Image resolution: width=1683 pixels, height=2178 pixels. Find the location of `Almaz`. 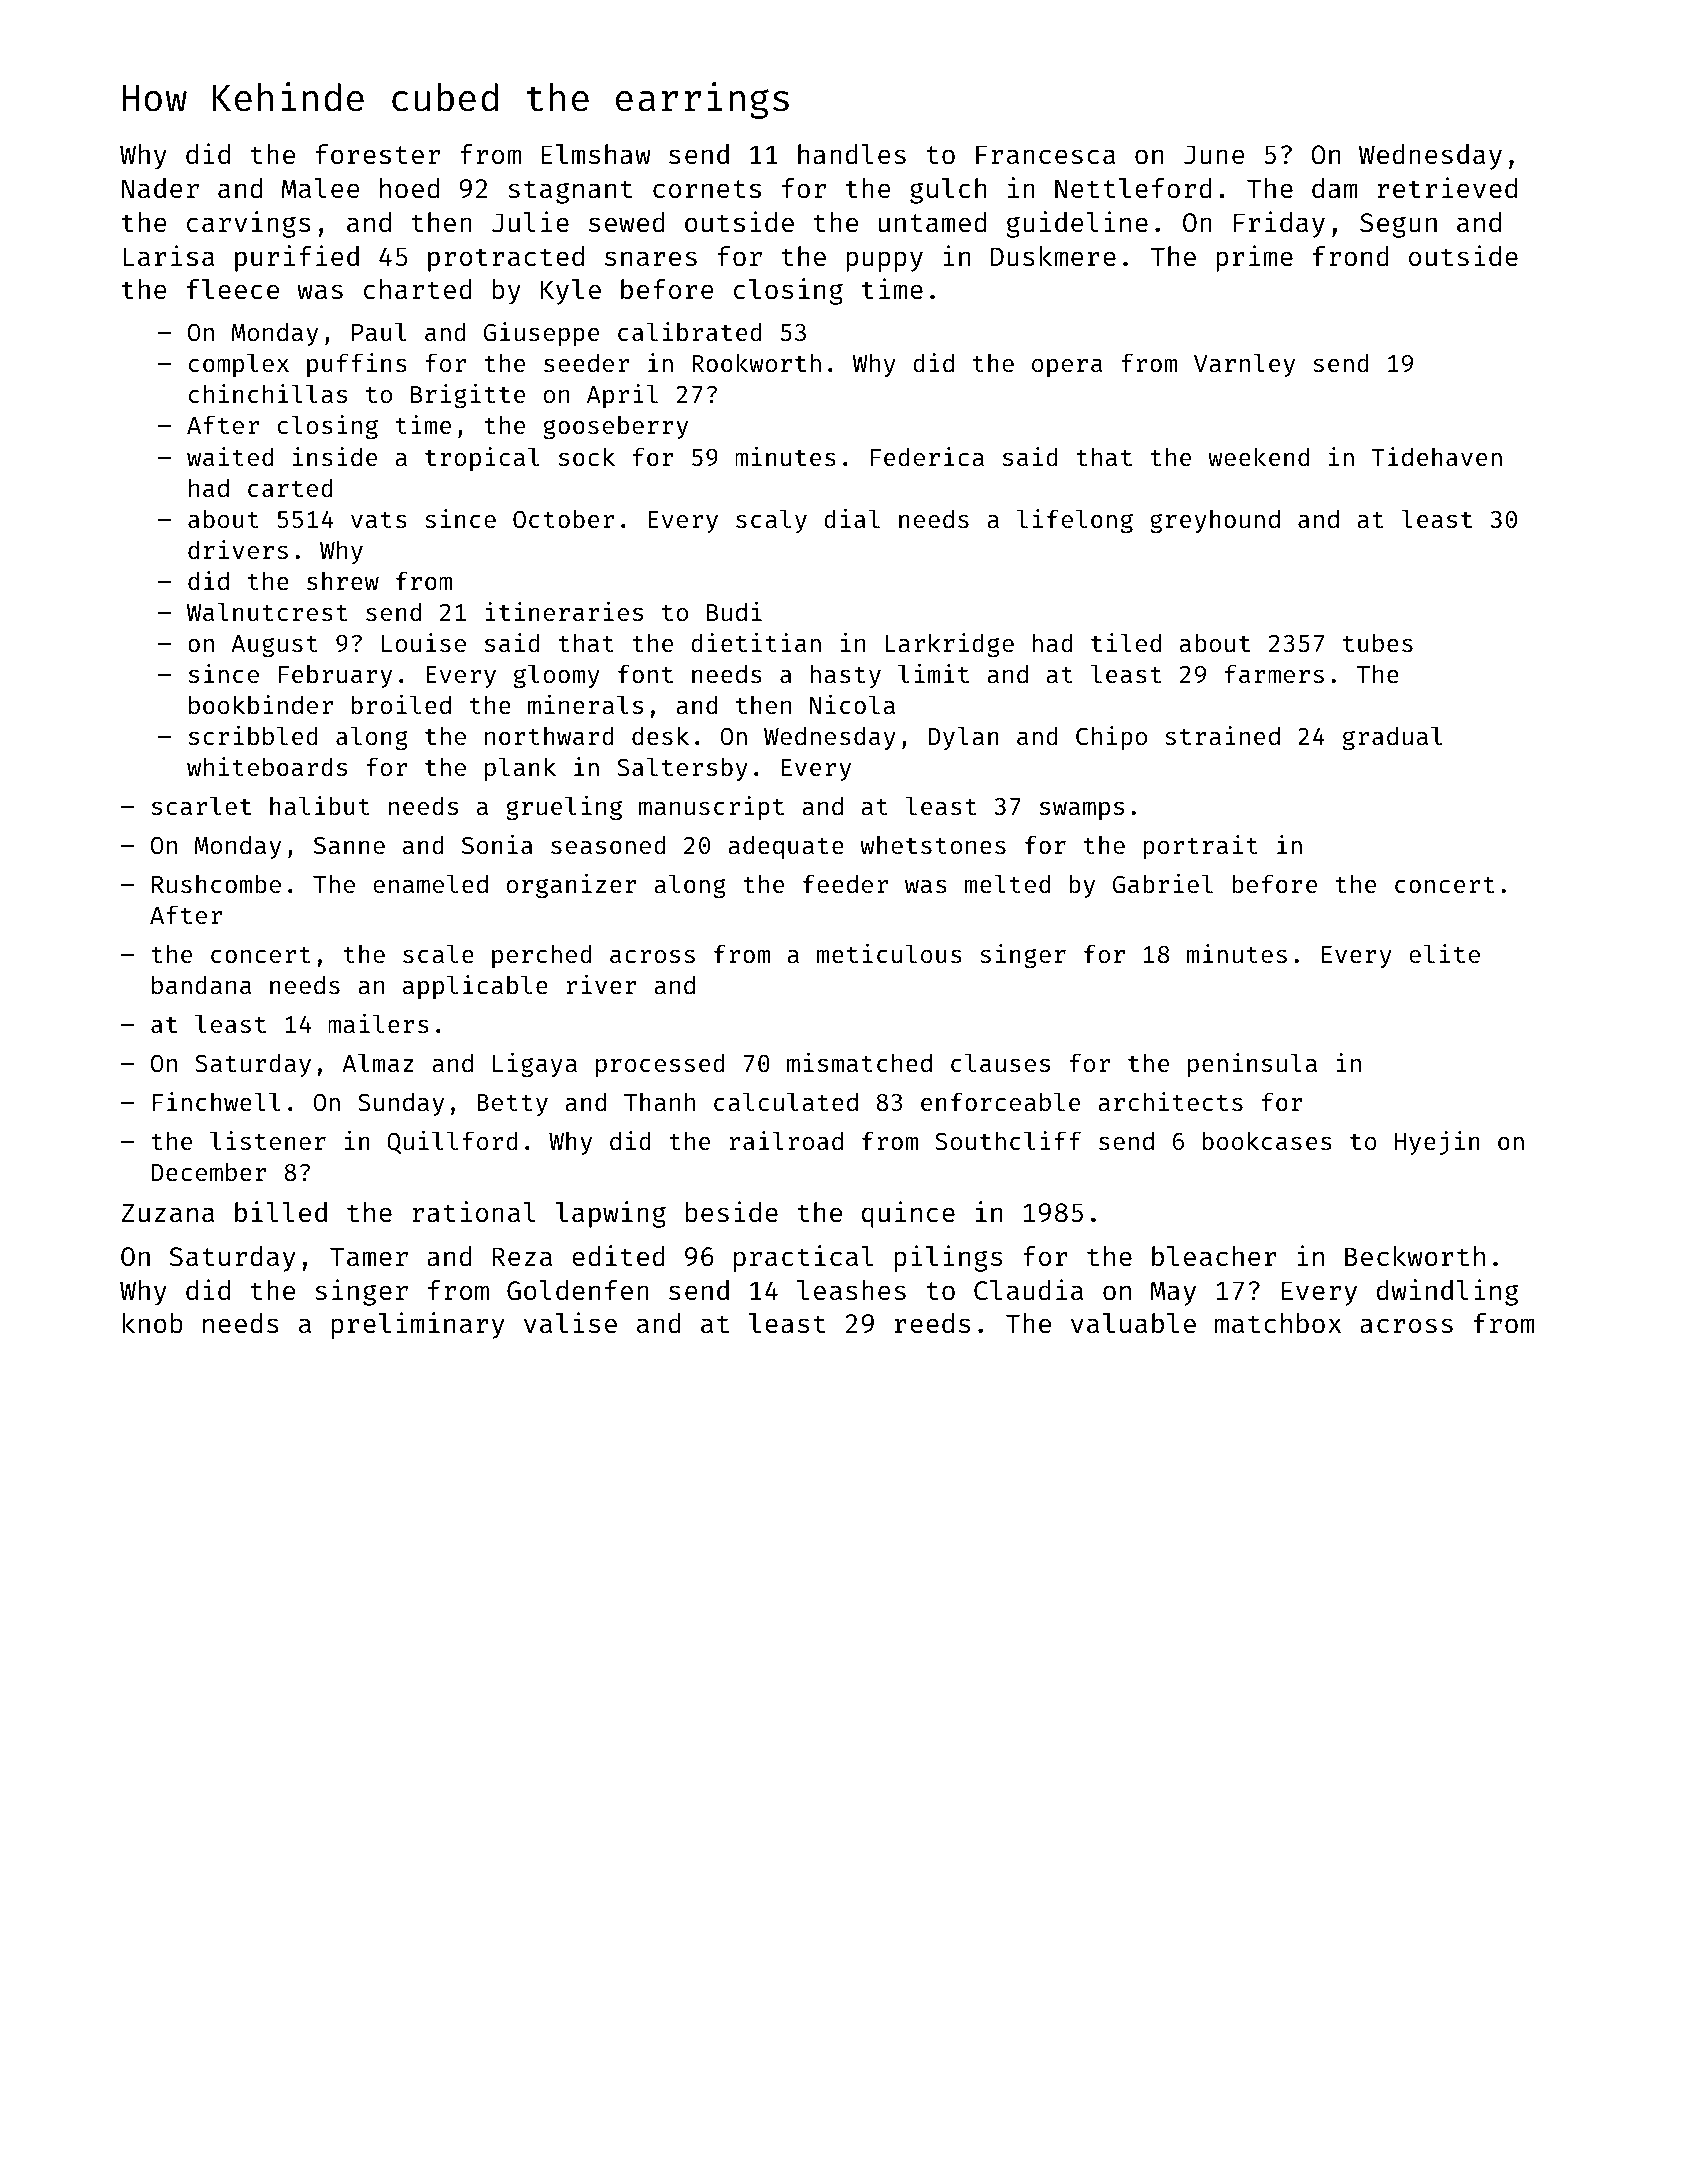

Almaz is located at coordinates (378, 1063).
